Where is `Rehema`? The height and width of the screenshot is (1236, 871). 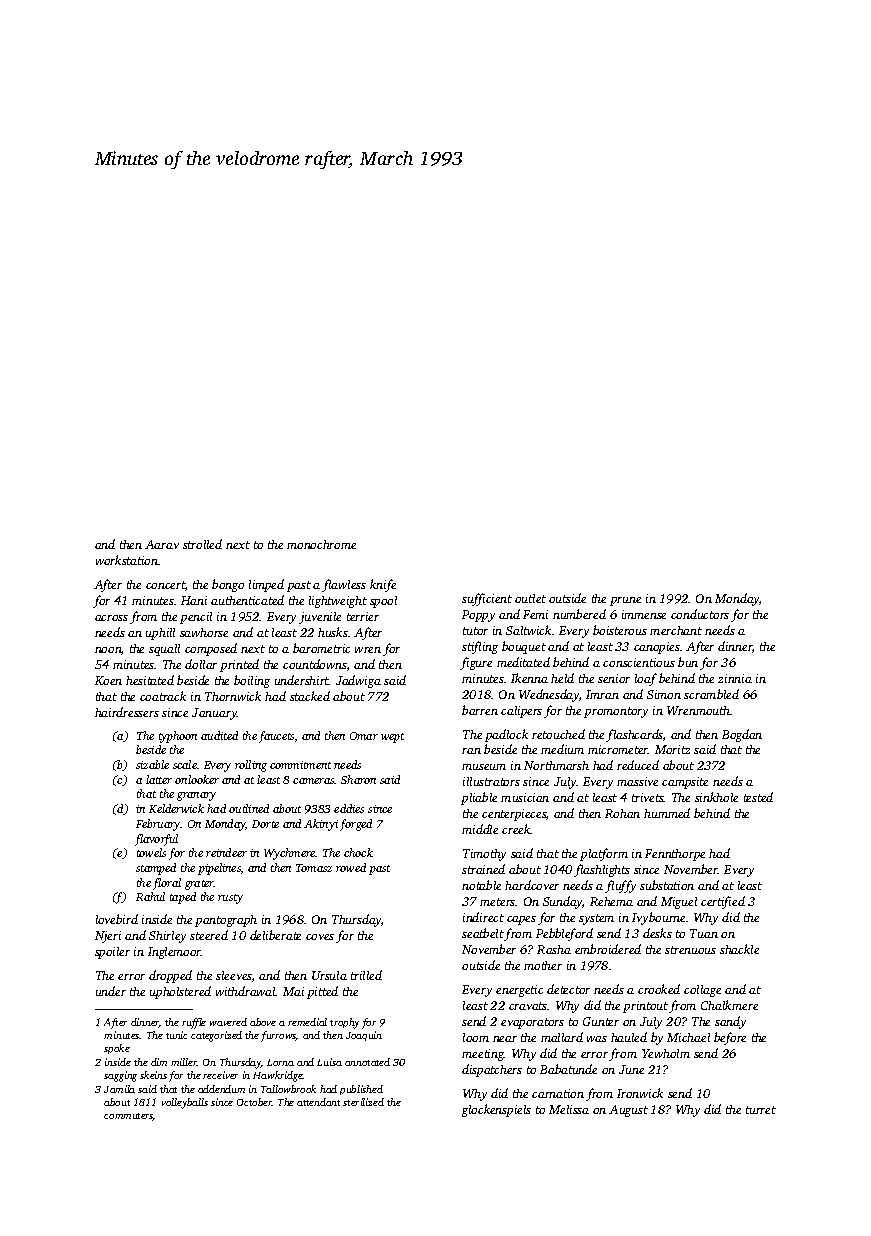 Rehema is located at coordinates (611, 901).
